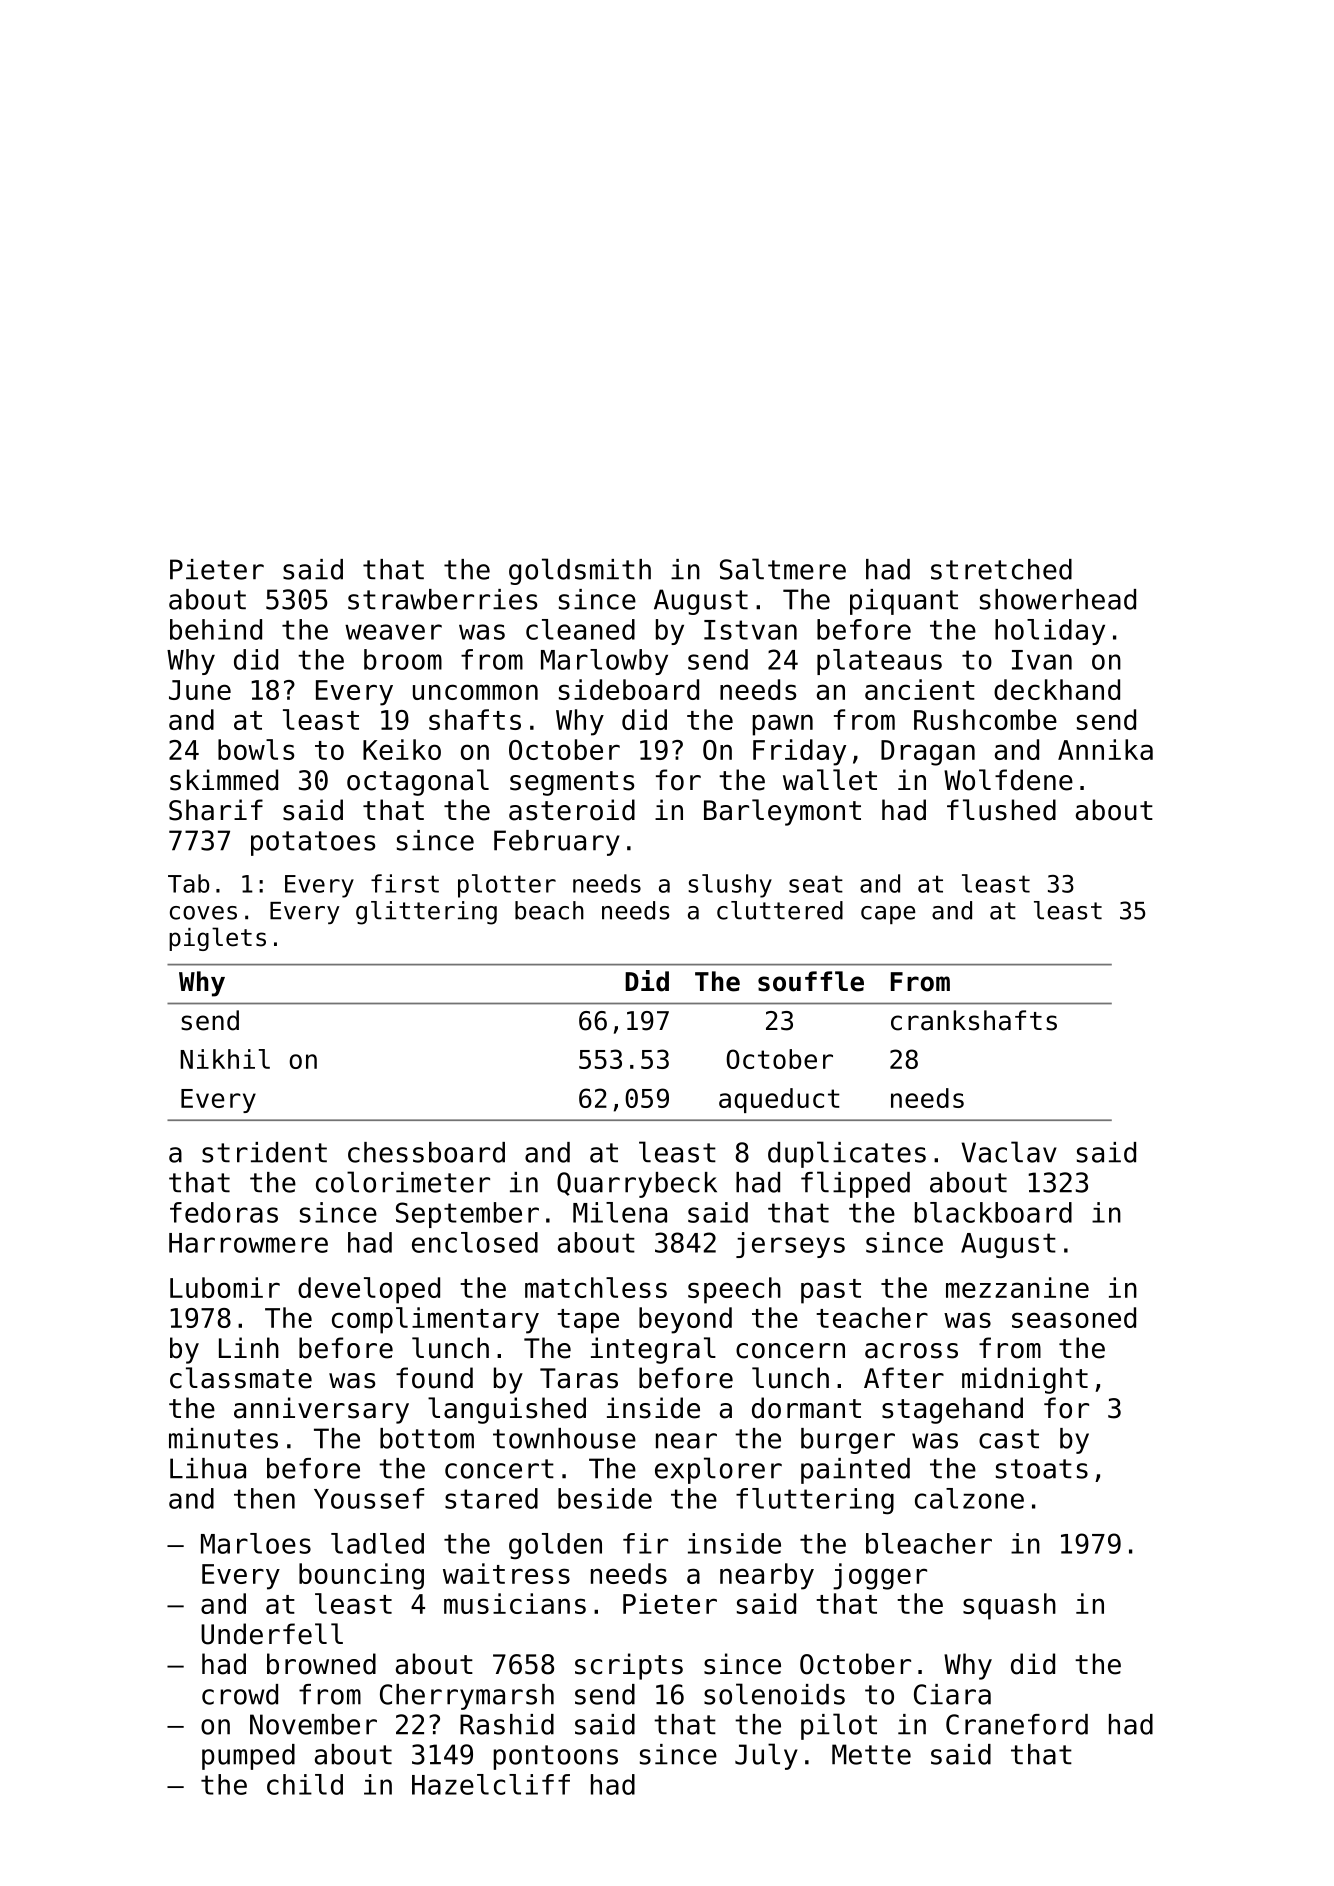 The width and height of the screenshot is (1334, 1886). What do you see at coordinates (653, 1350) in the screenshot?
I see `integral` at bounding box center [653, 1350].
